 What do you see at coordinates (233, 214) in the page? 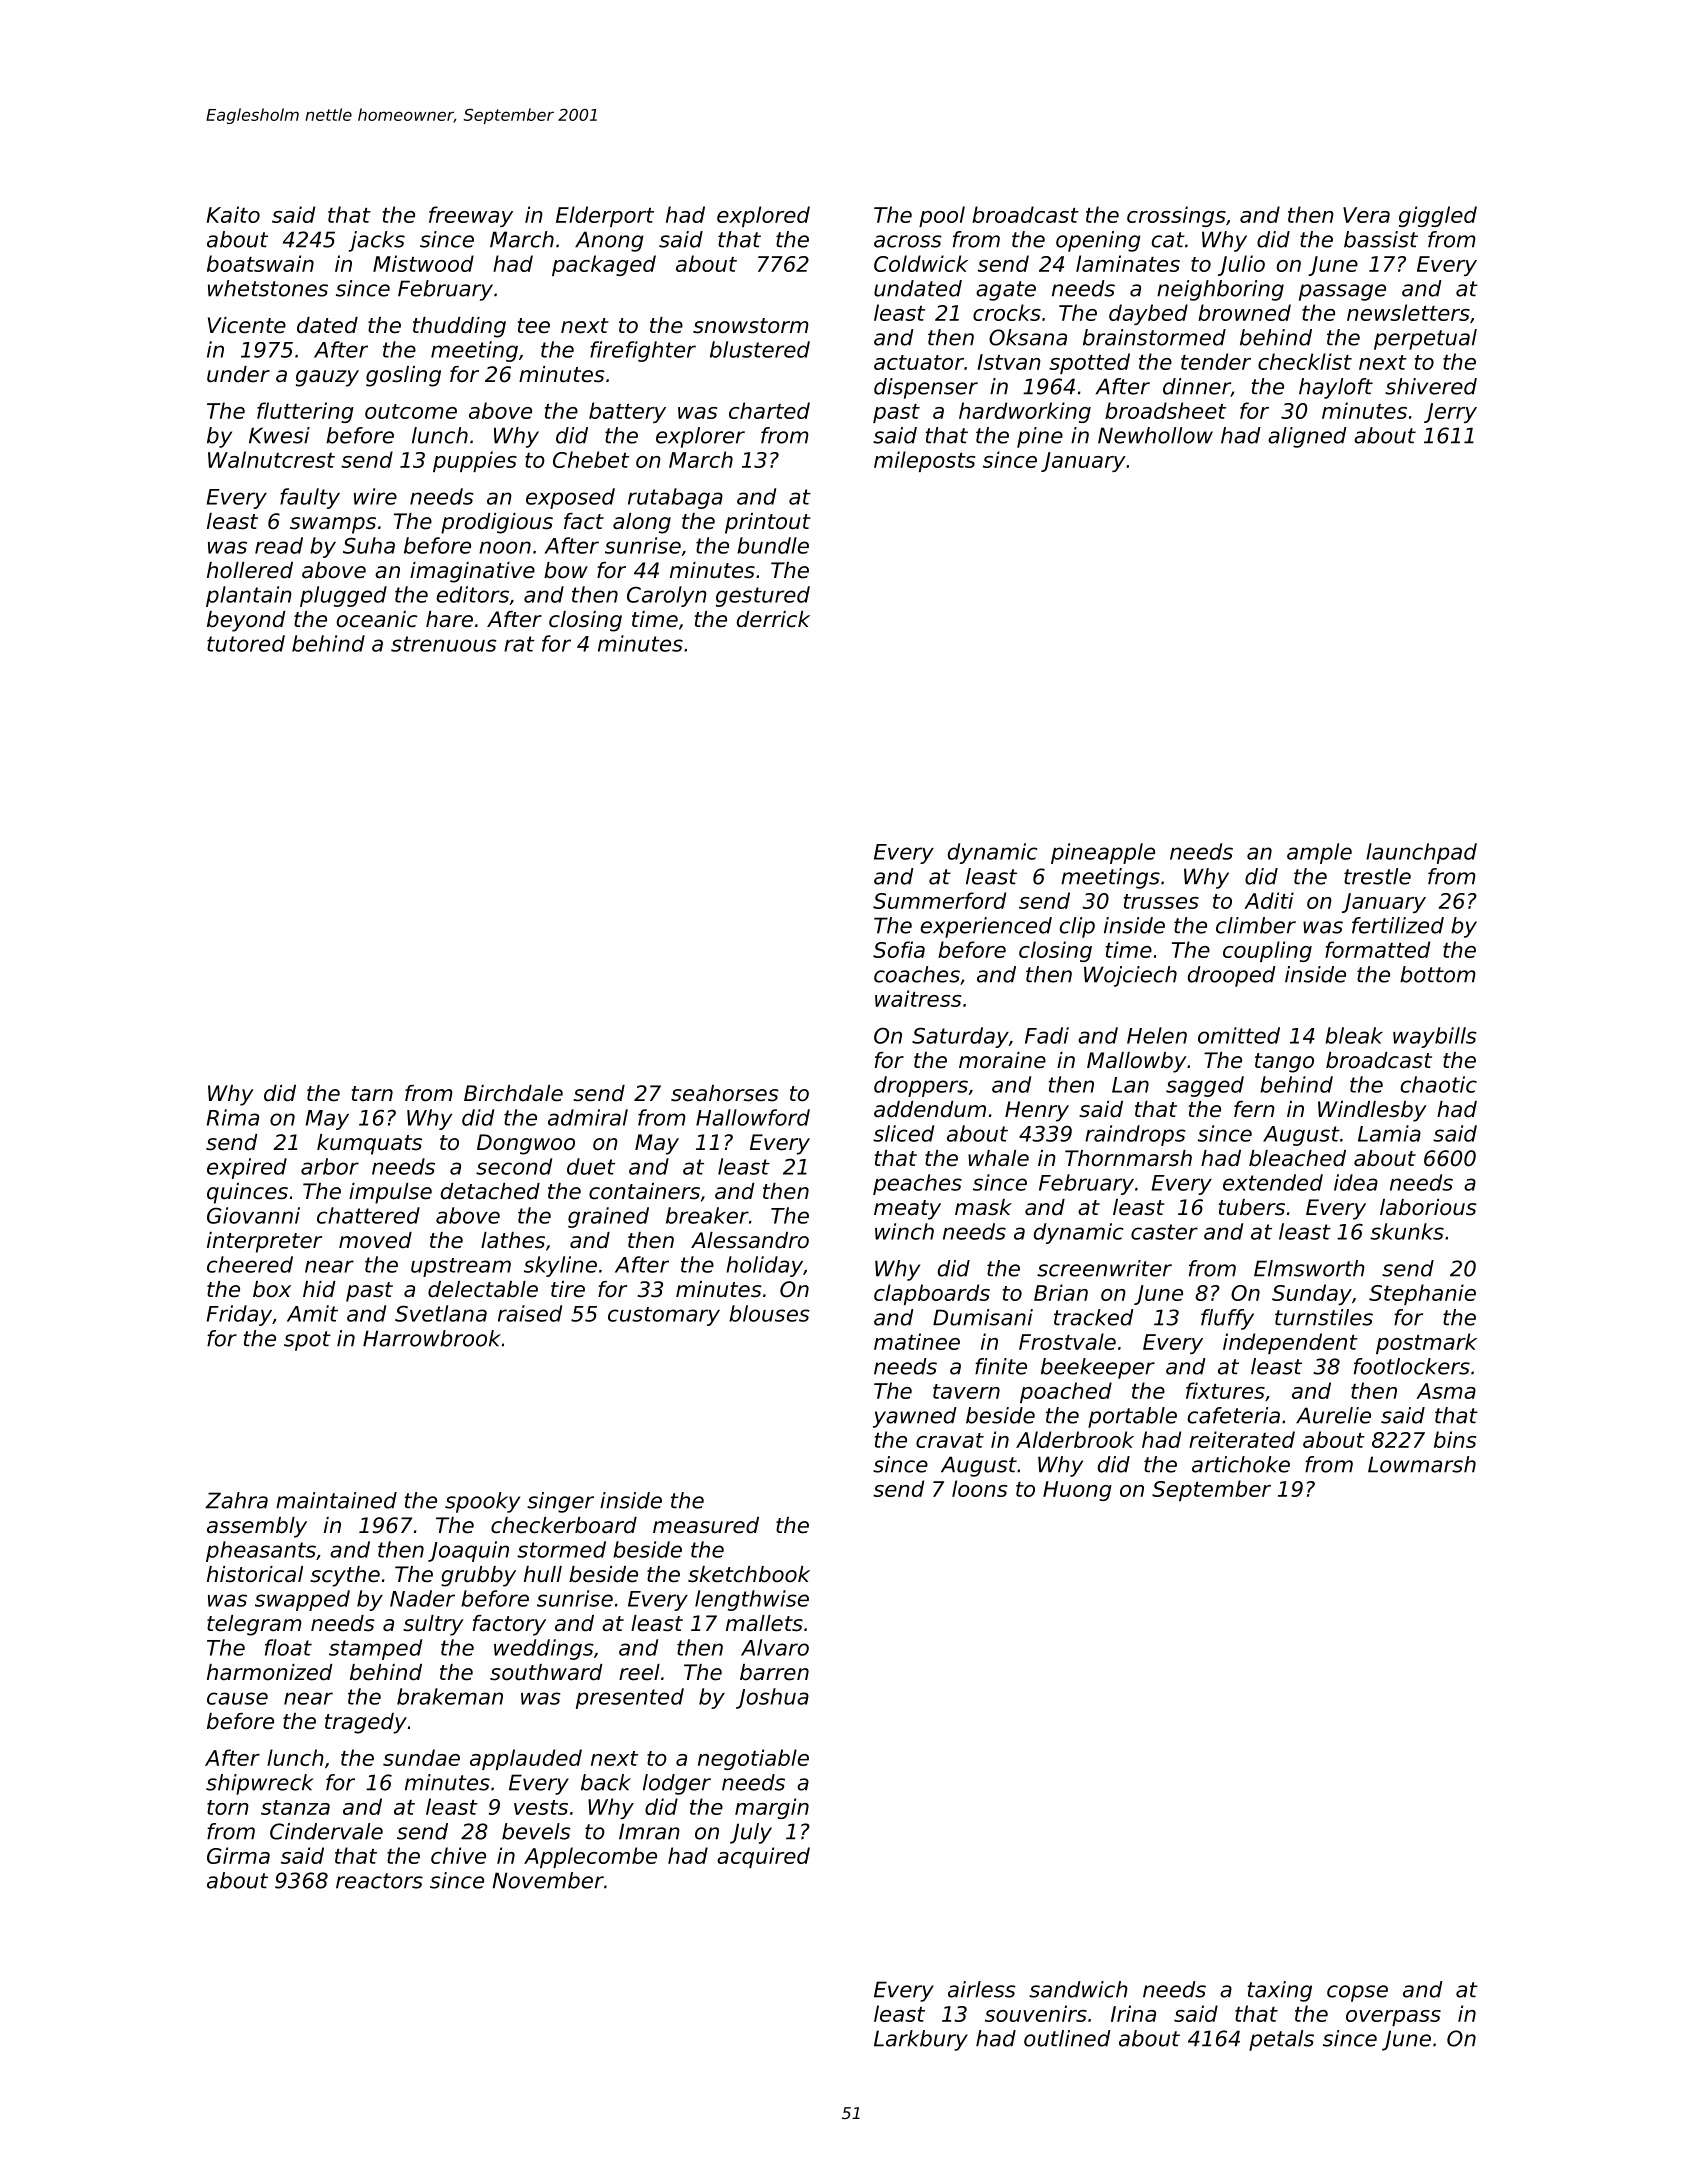
I see `Kaito` at bounding box center [233, 214].
